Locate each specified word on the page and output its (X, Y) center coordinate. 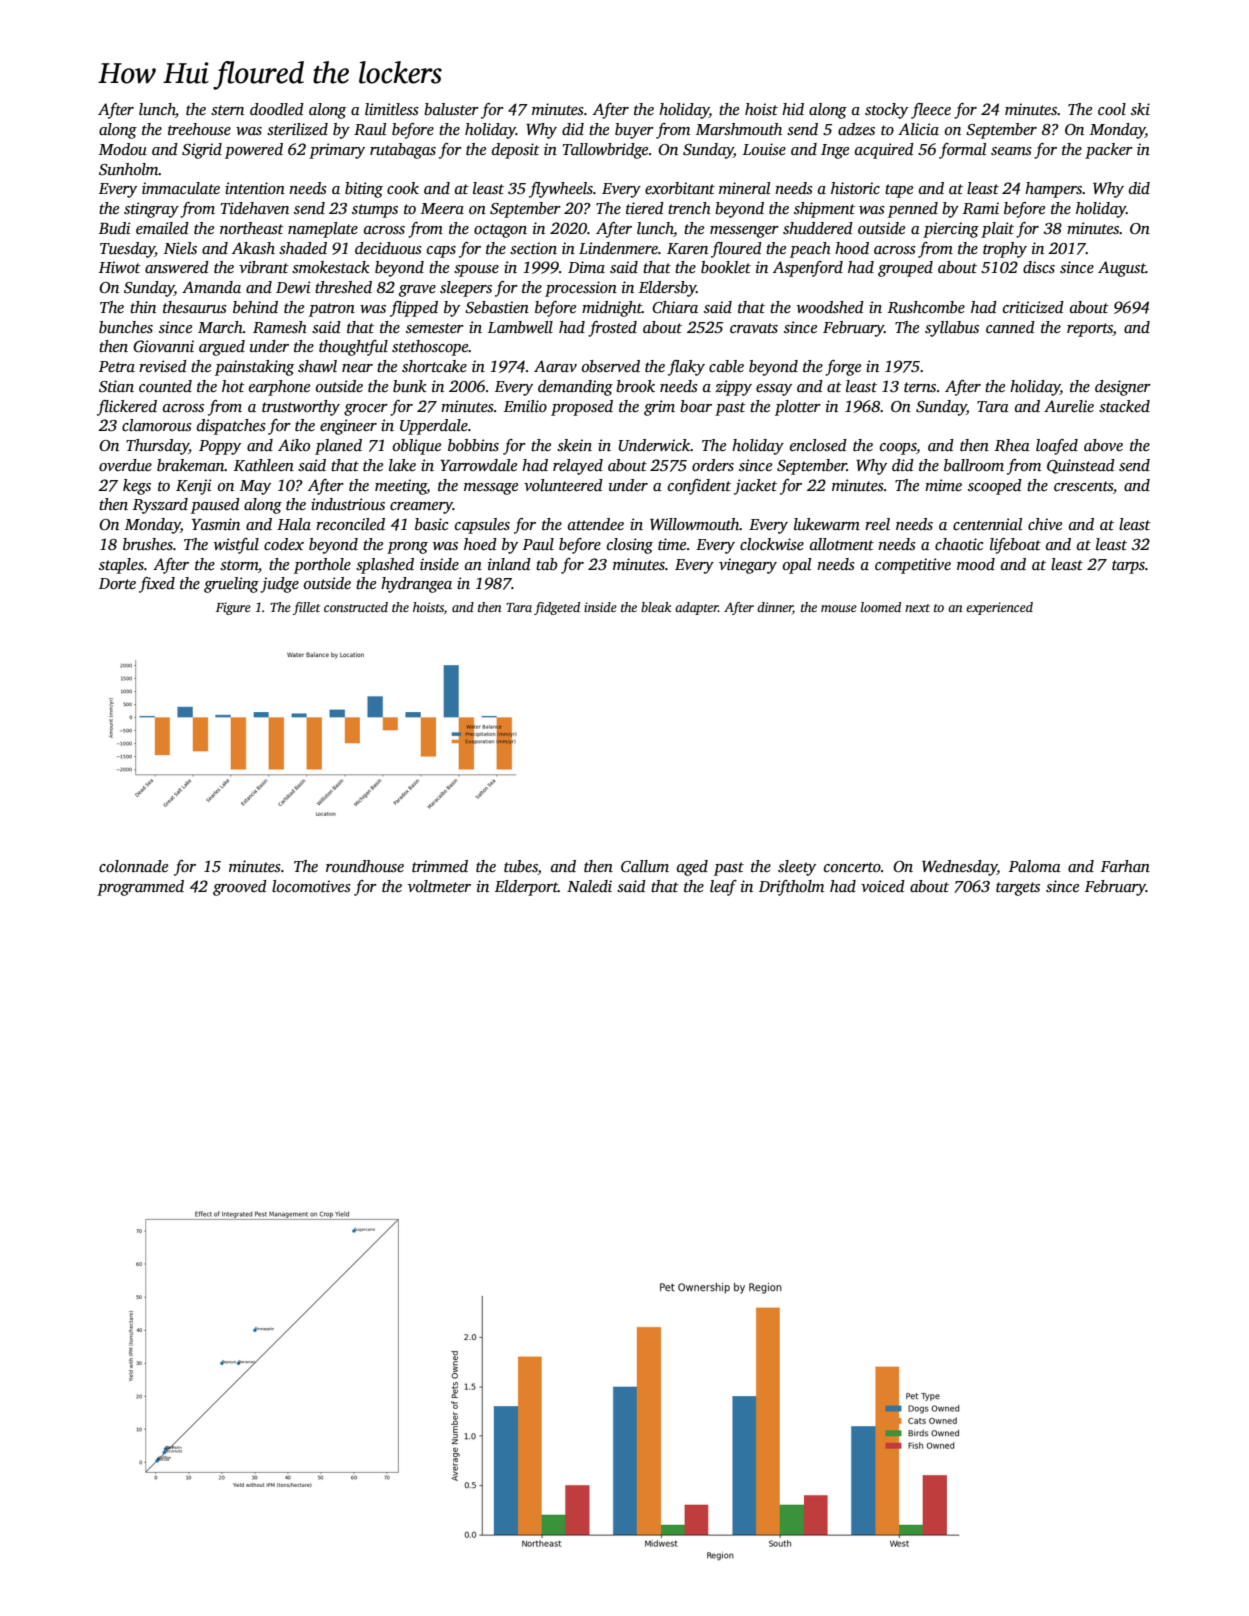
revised (163, 366)
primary (337, 151)
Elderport (526, 888)
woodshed (830, 307)
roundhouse (365, 866)
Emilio (525, 406)
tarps (1128, 567)
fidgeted (557, 608)
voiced (883, 886)
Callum (645, 866)
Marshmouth (739, 129)
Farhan (1125, 866)
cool (1112, 109)
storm (239, 565)
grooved (240, 888)
